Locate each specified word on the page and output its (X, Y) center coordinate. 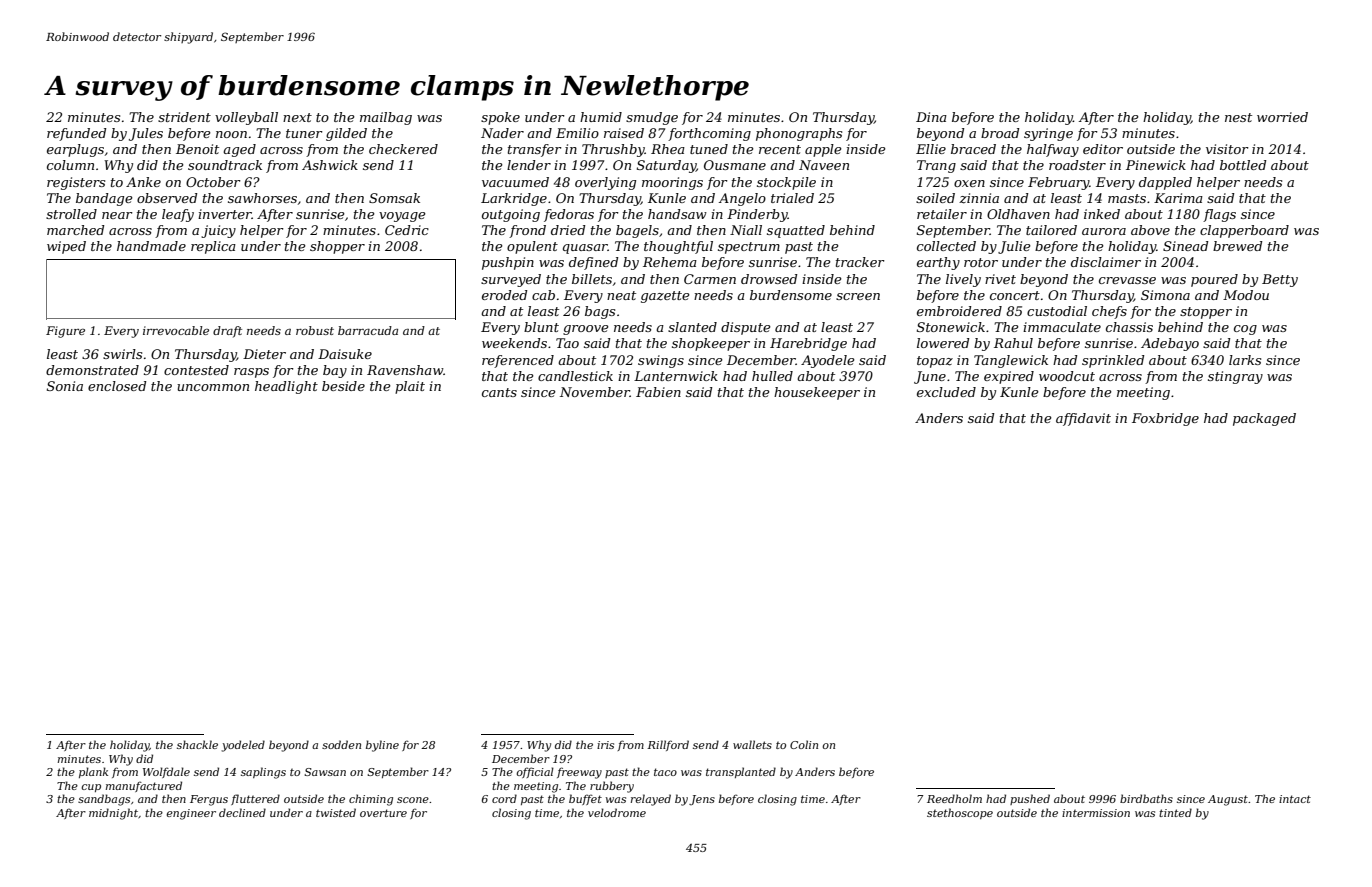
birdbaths (1146, 798)
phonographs (799, 134)
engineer (191, 814)
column (70, 165)
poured (1214, 280)
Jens (702, 800)
